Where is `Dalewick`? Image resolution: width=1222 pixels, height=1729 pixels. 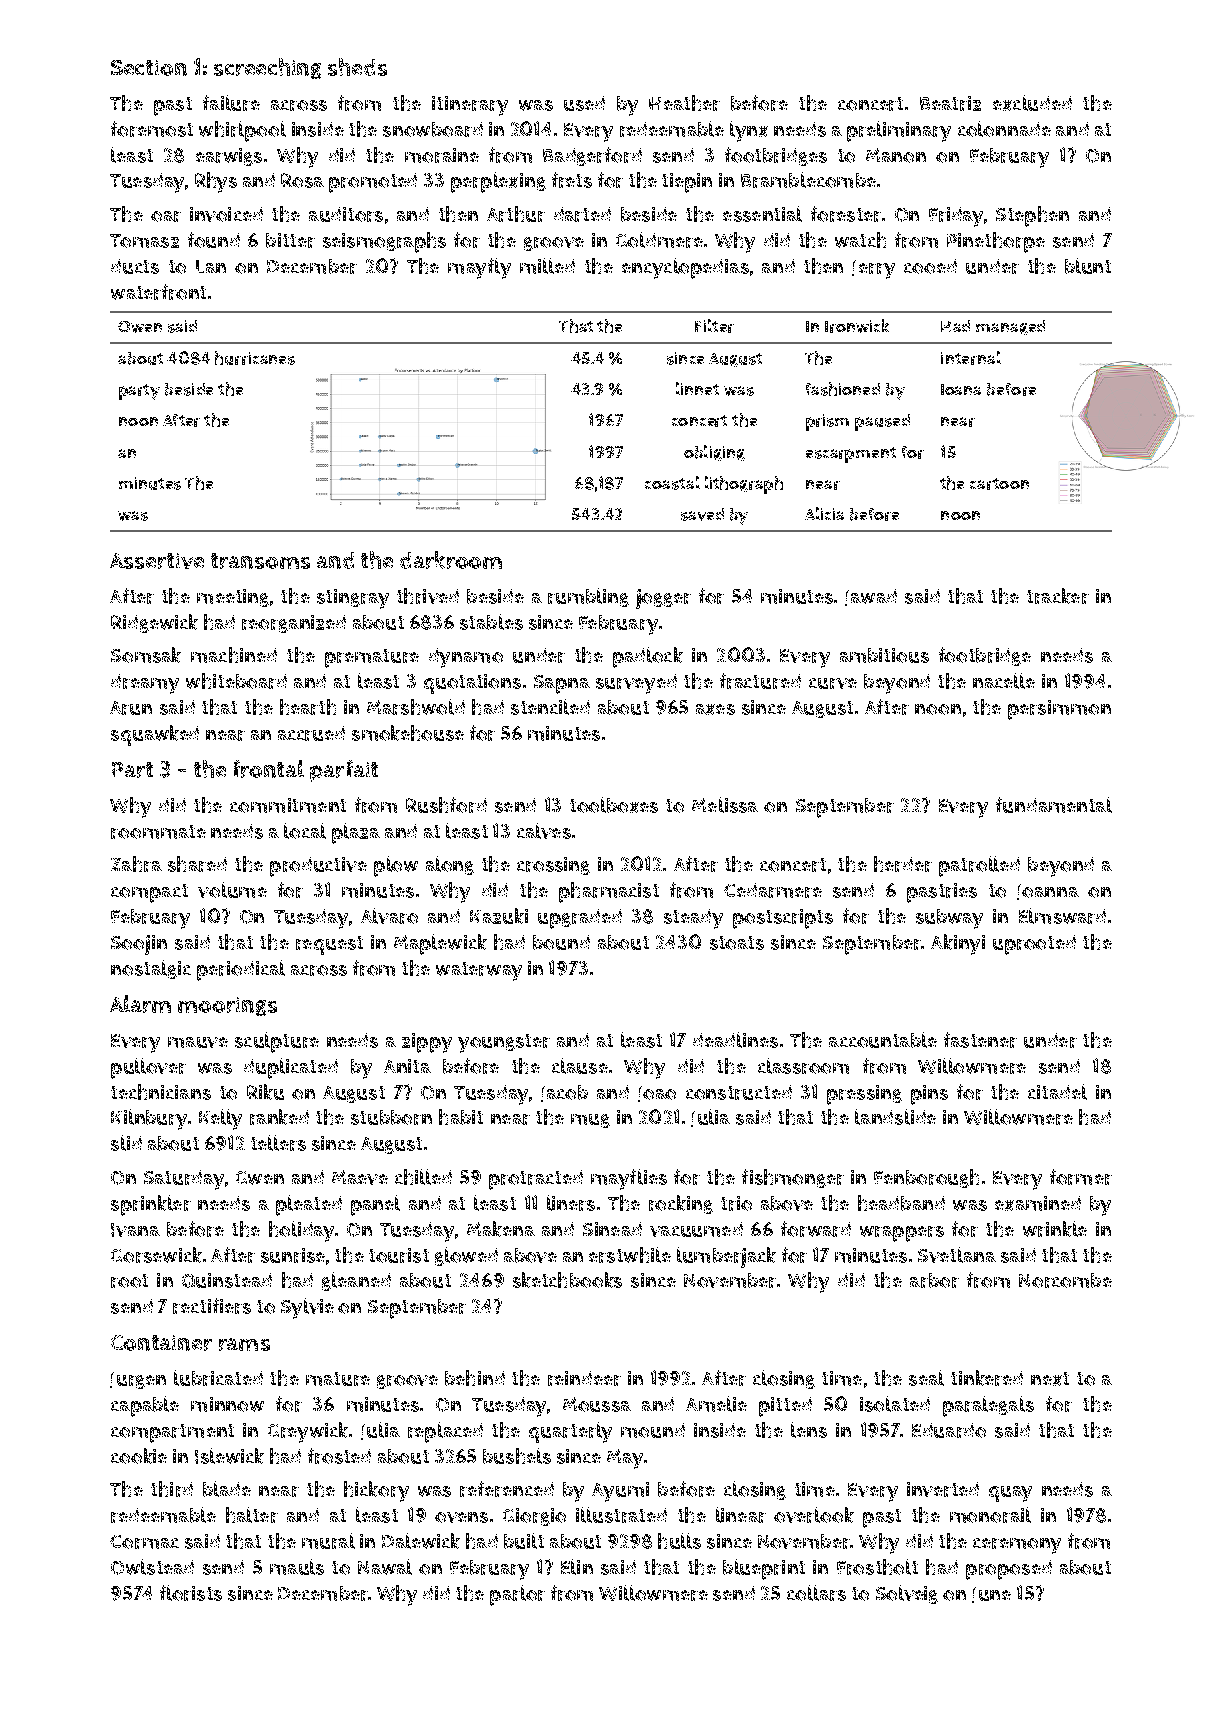 Dalewick is located at coordinates (421, 1541).
